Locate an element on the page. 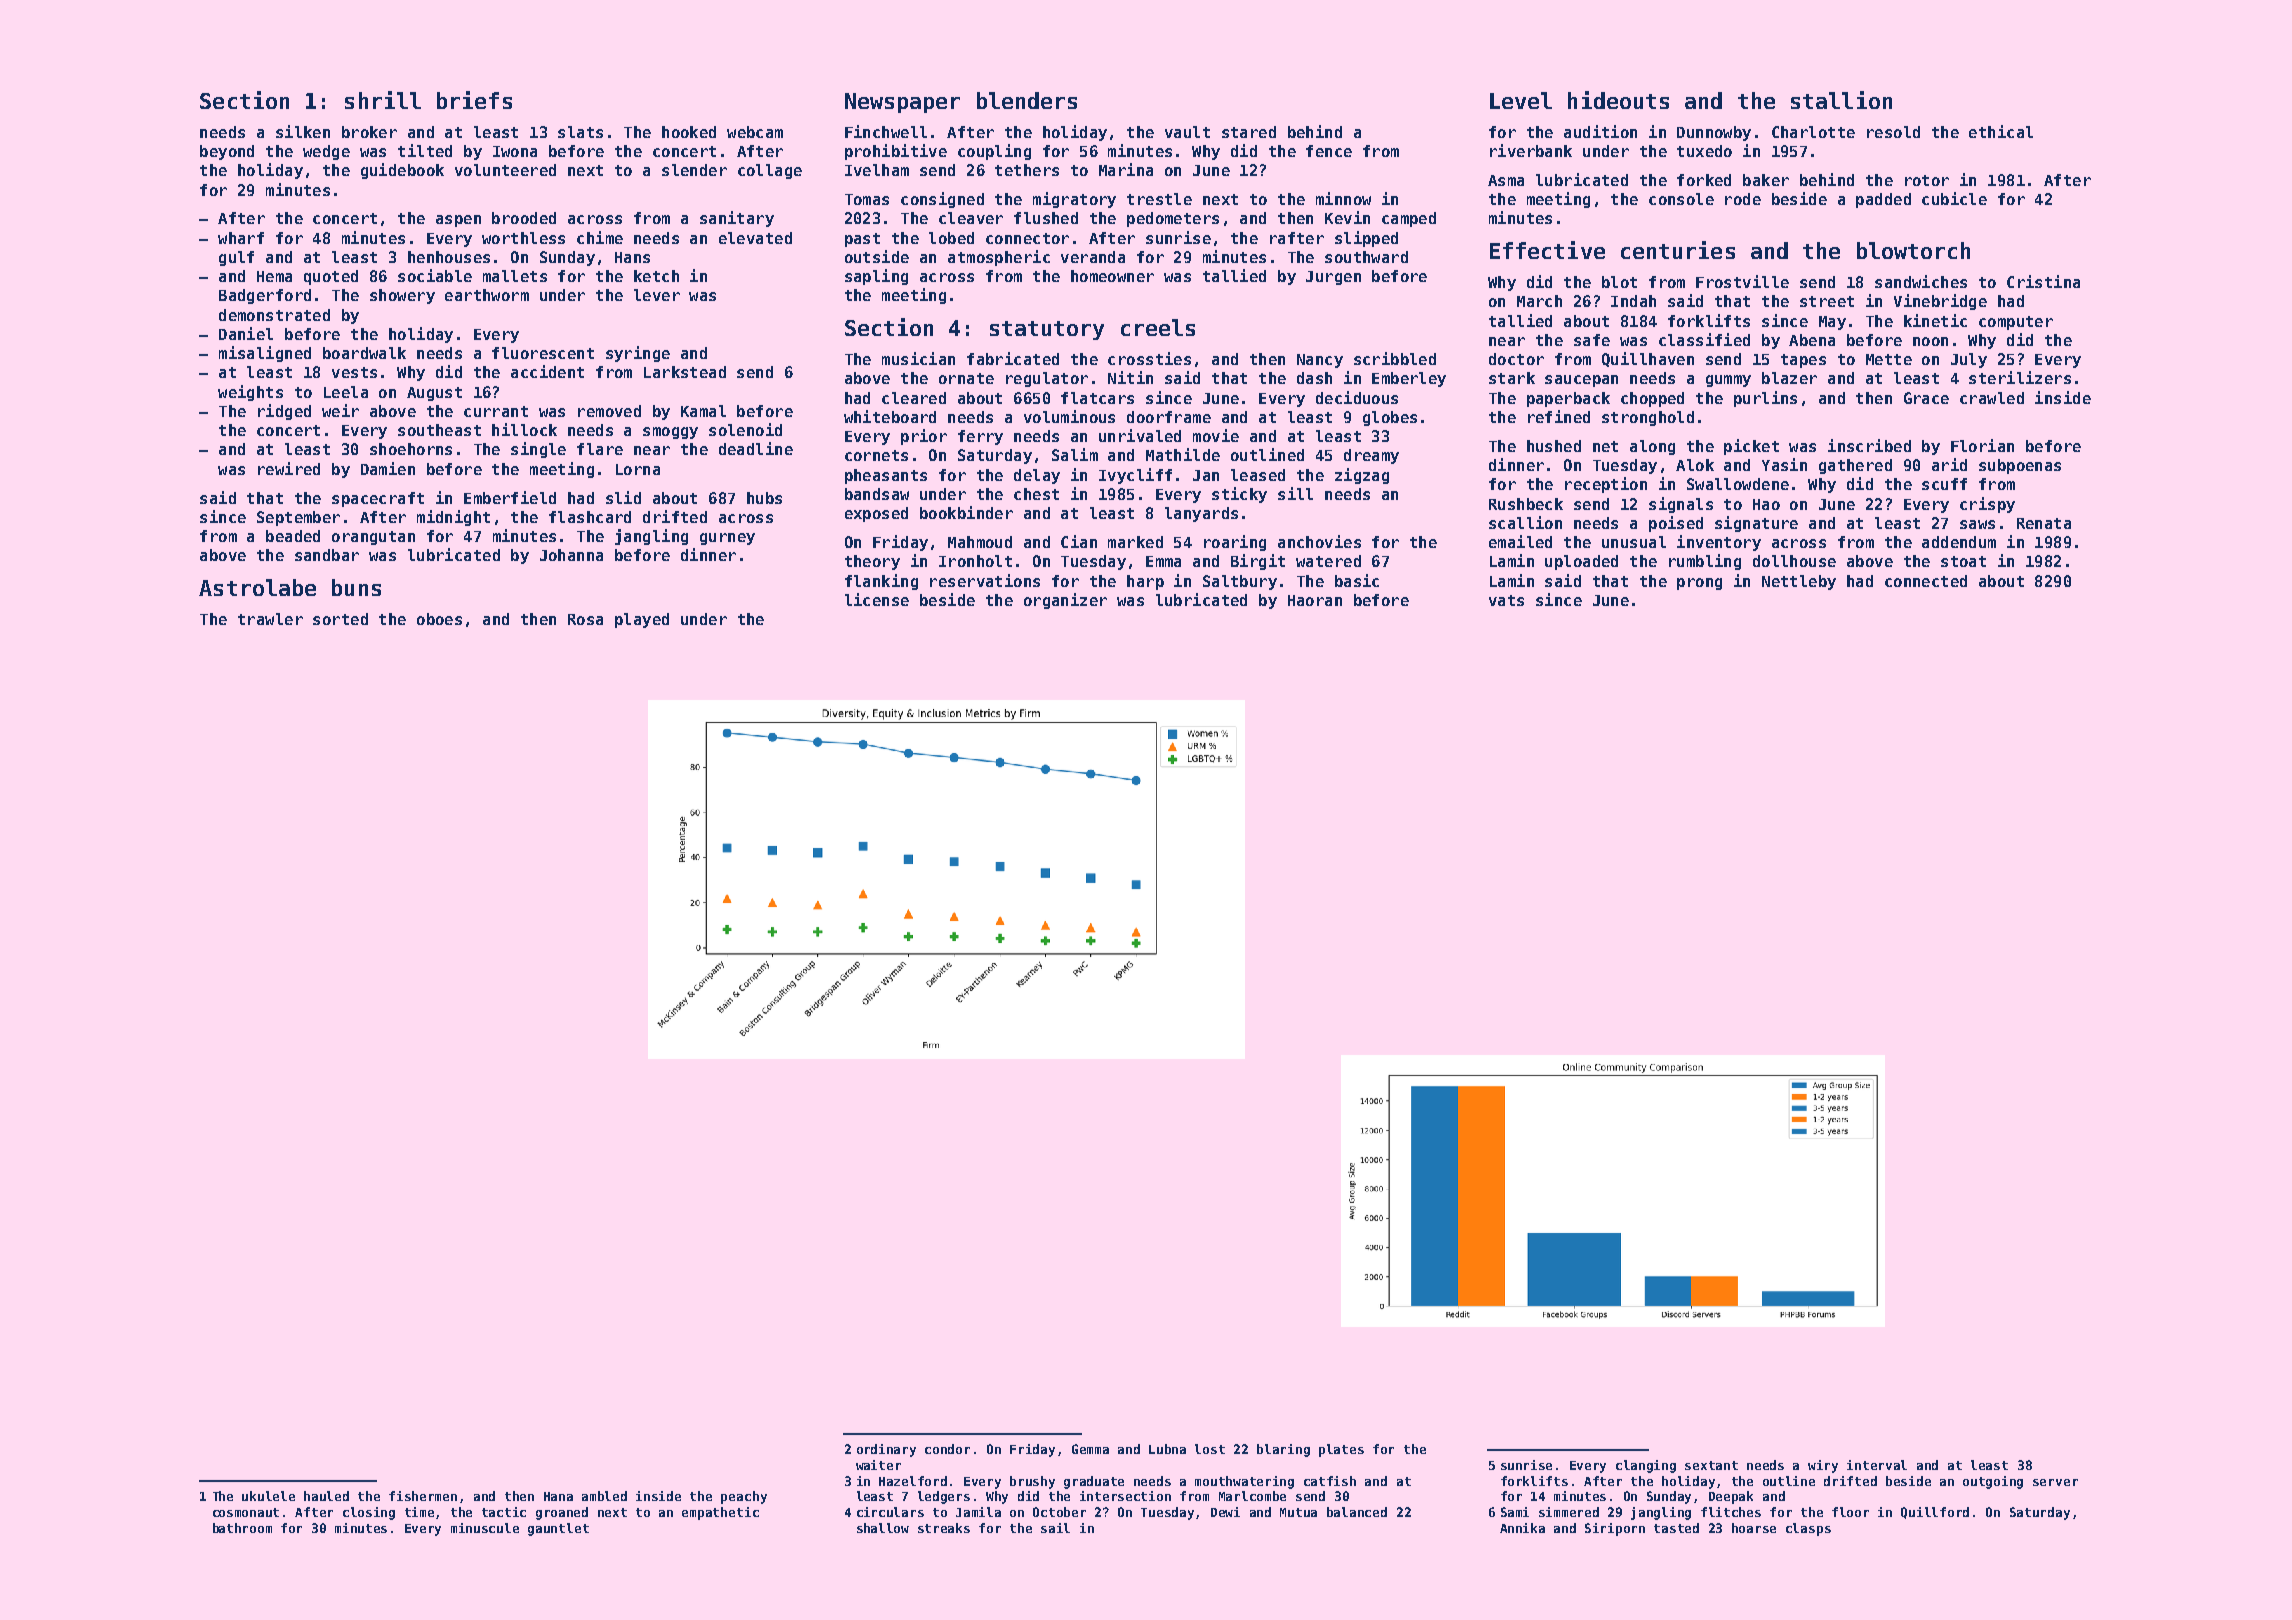 The image size is (2292, 1620). stallion is located at coordinates (1841, 100).
